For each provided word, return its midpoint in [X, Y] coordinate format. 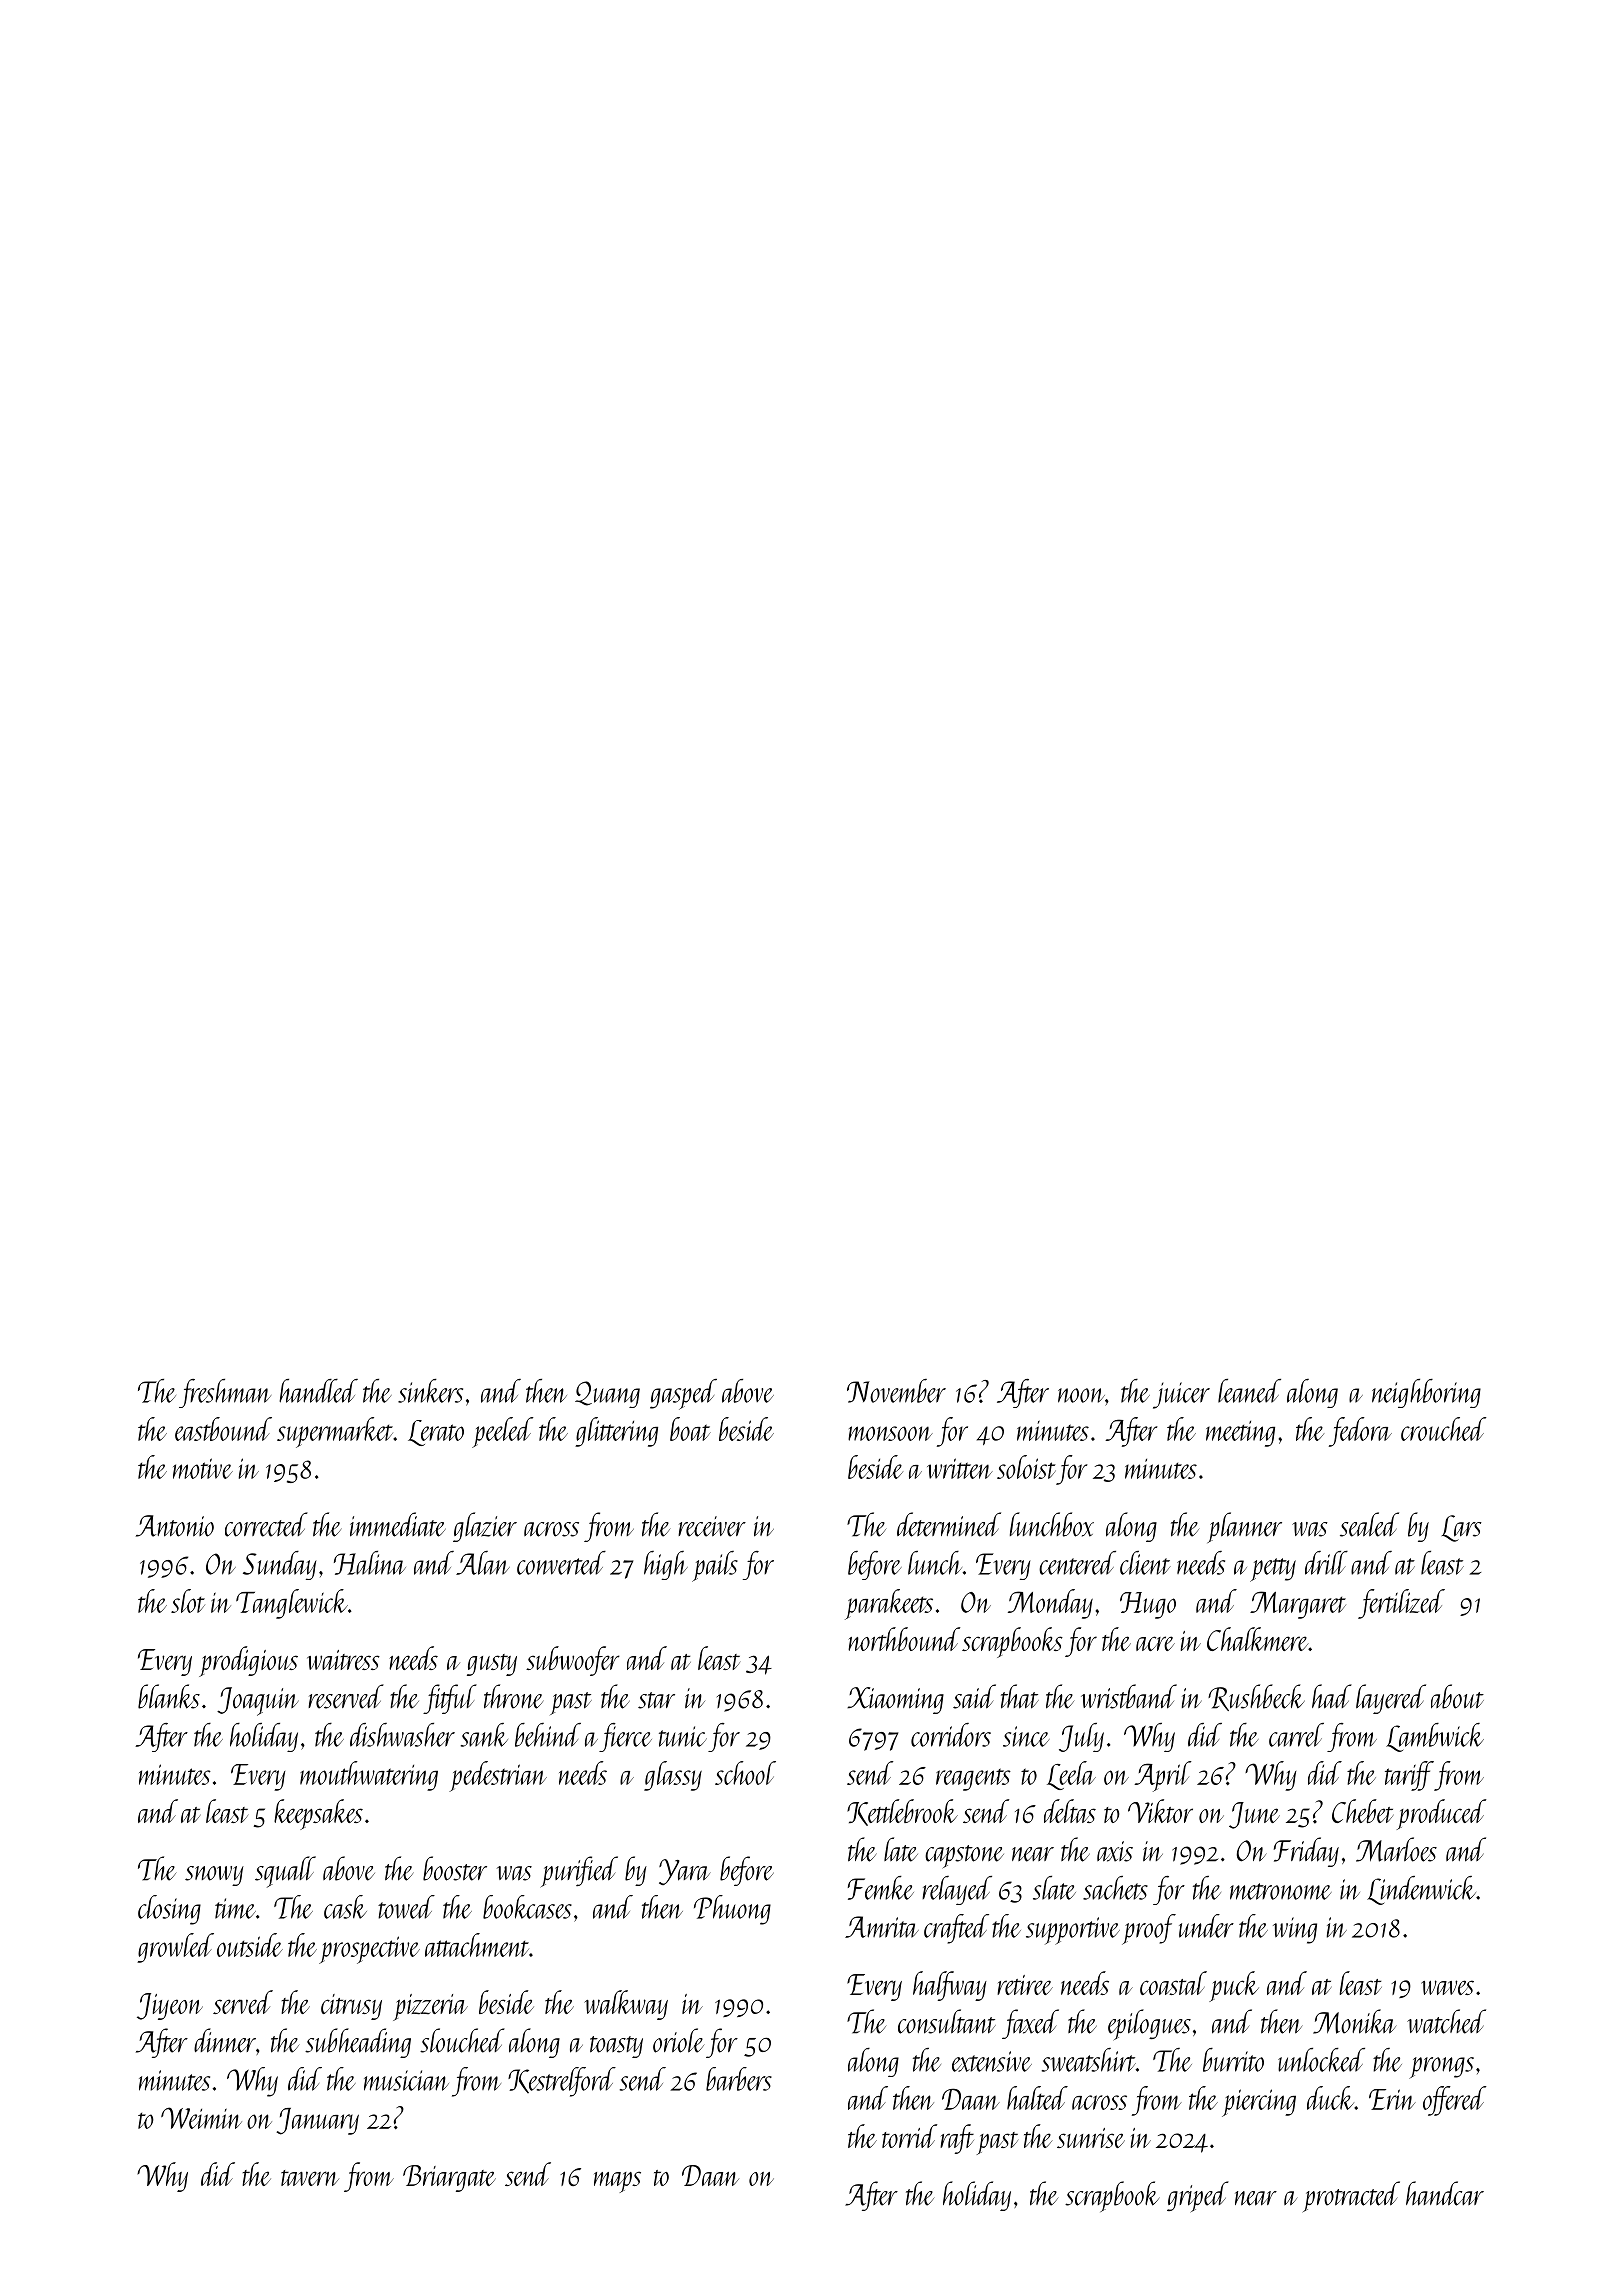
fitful [450, 1699]
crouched [1443, 1429]
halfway [950, 1986]
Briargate [449, 2178]
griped [1198, 2197]
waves [1447, 1987]
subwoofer [573, 1661]
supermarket [335, 1432]
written [960, 1468]
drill [1326, 1563]
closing [169, 1910]
